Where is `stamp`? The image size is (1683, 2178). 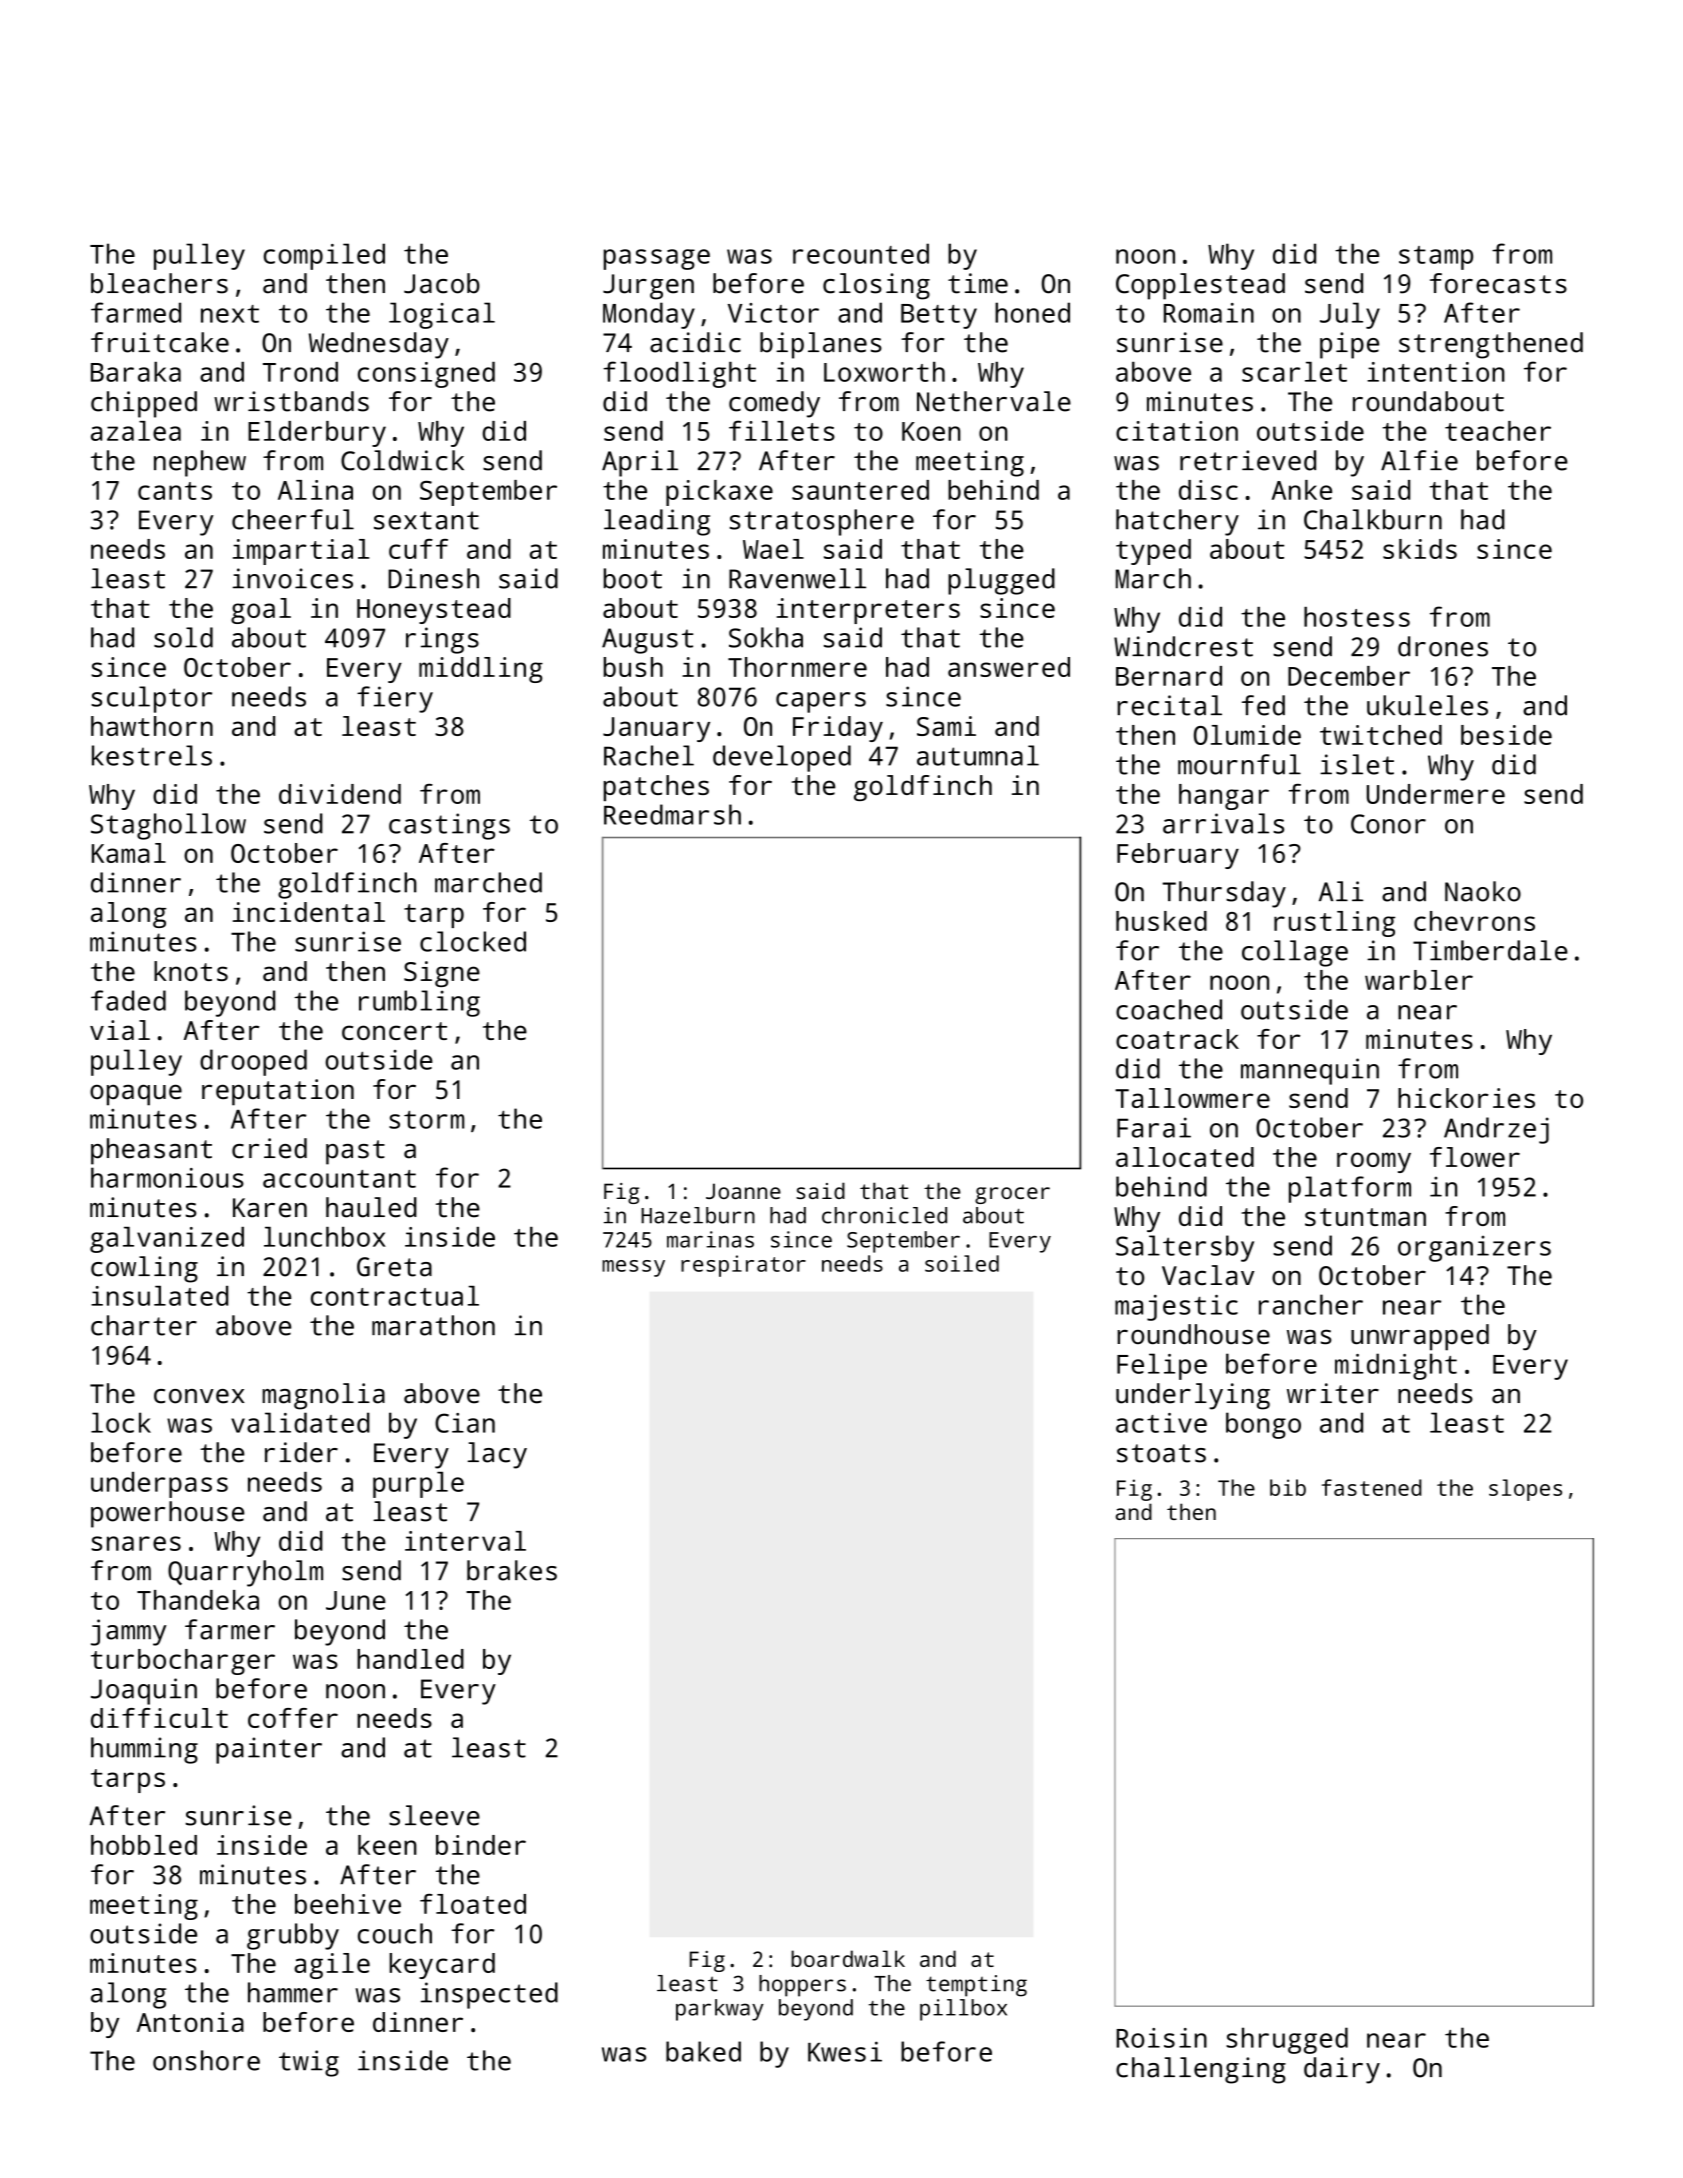 stamp is located at coordinates (1436, 258).
